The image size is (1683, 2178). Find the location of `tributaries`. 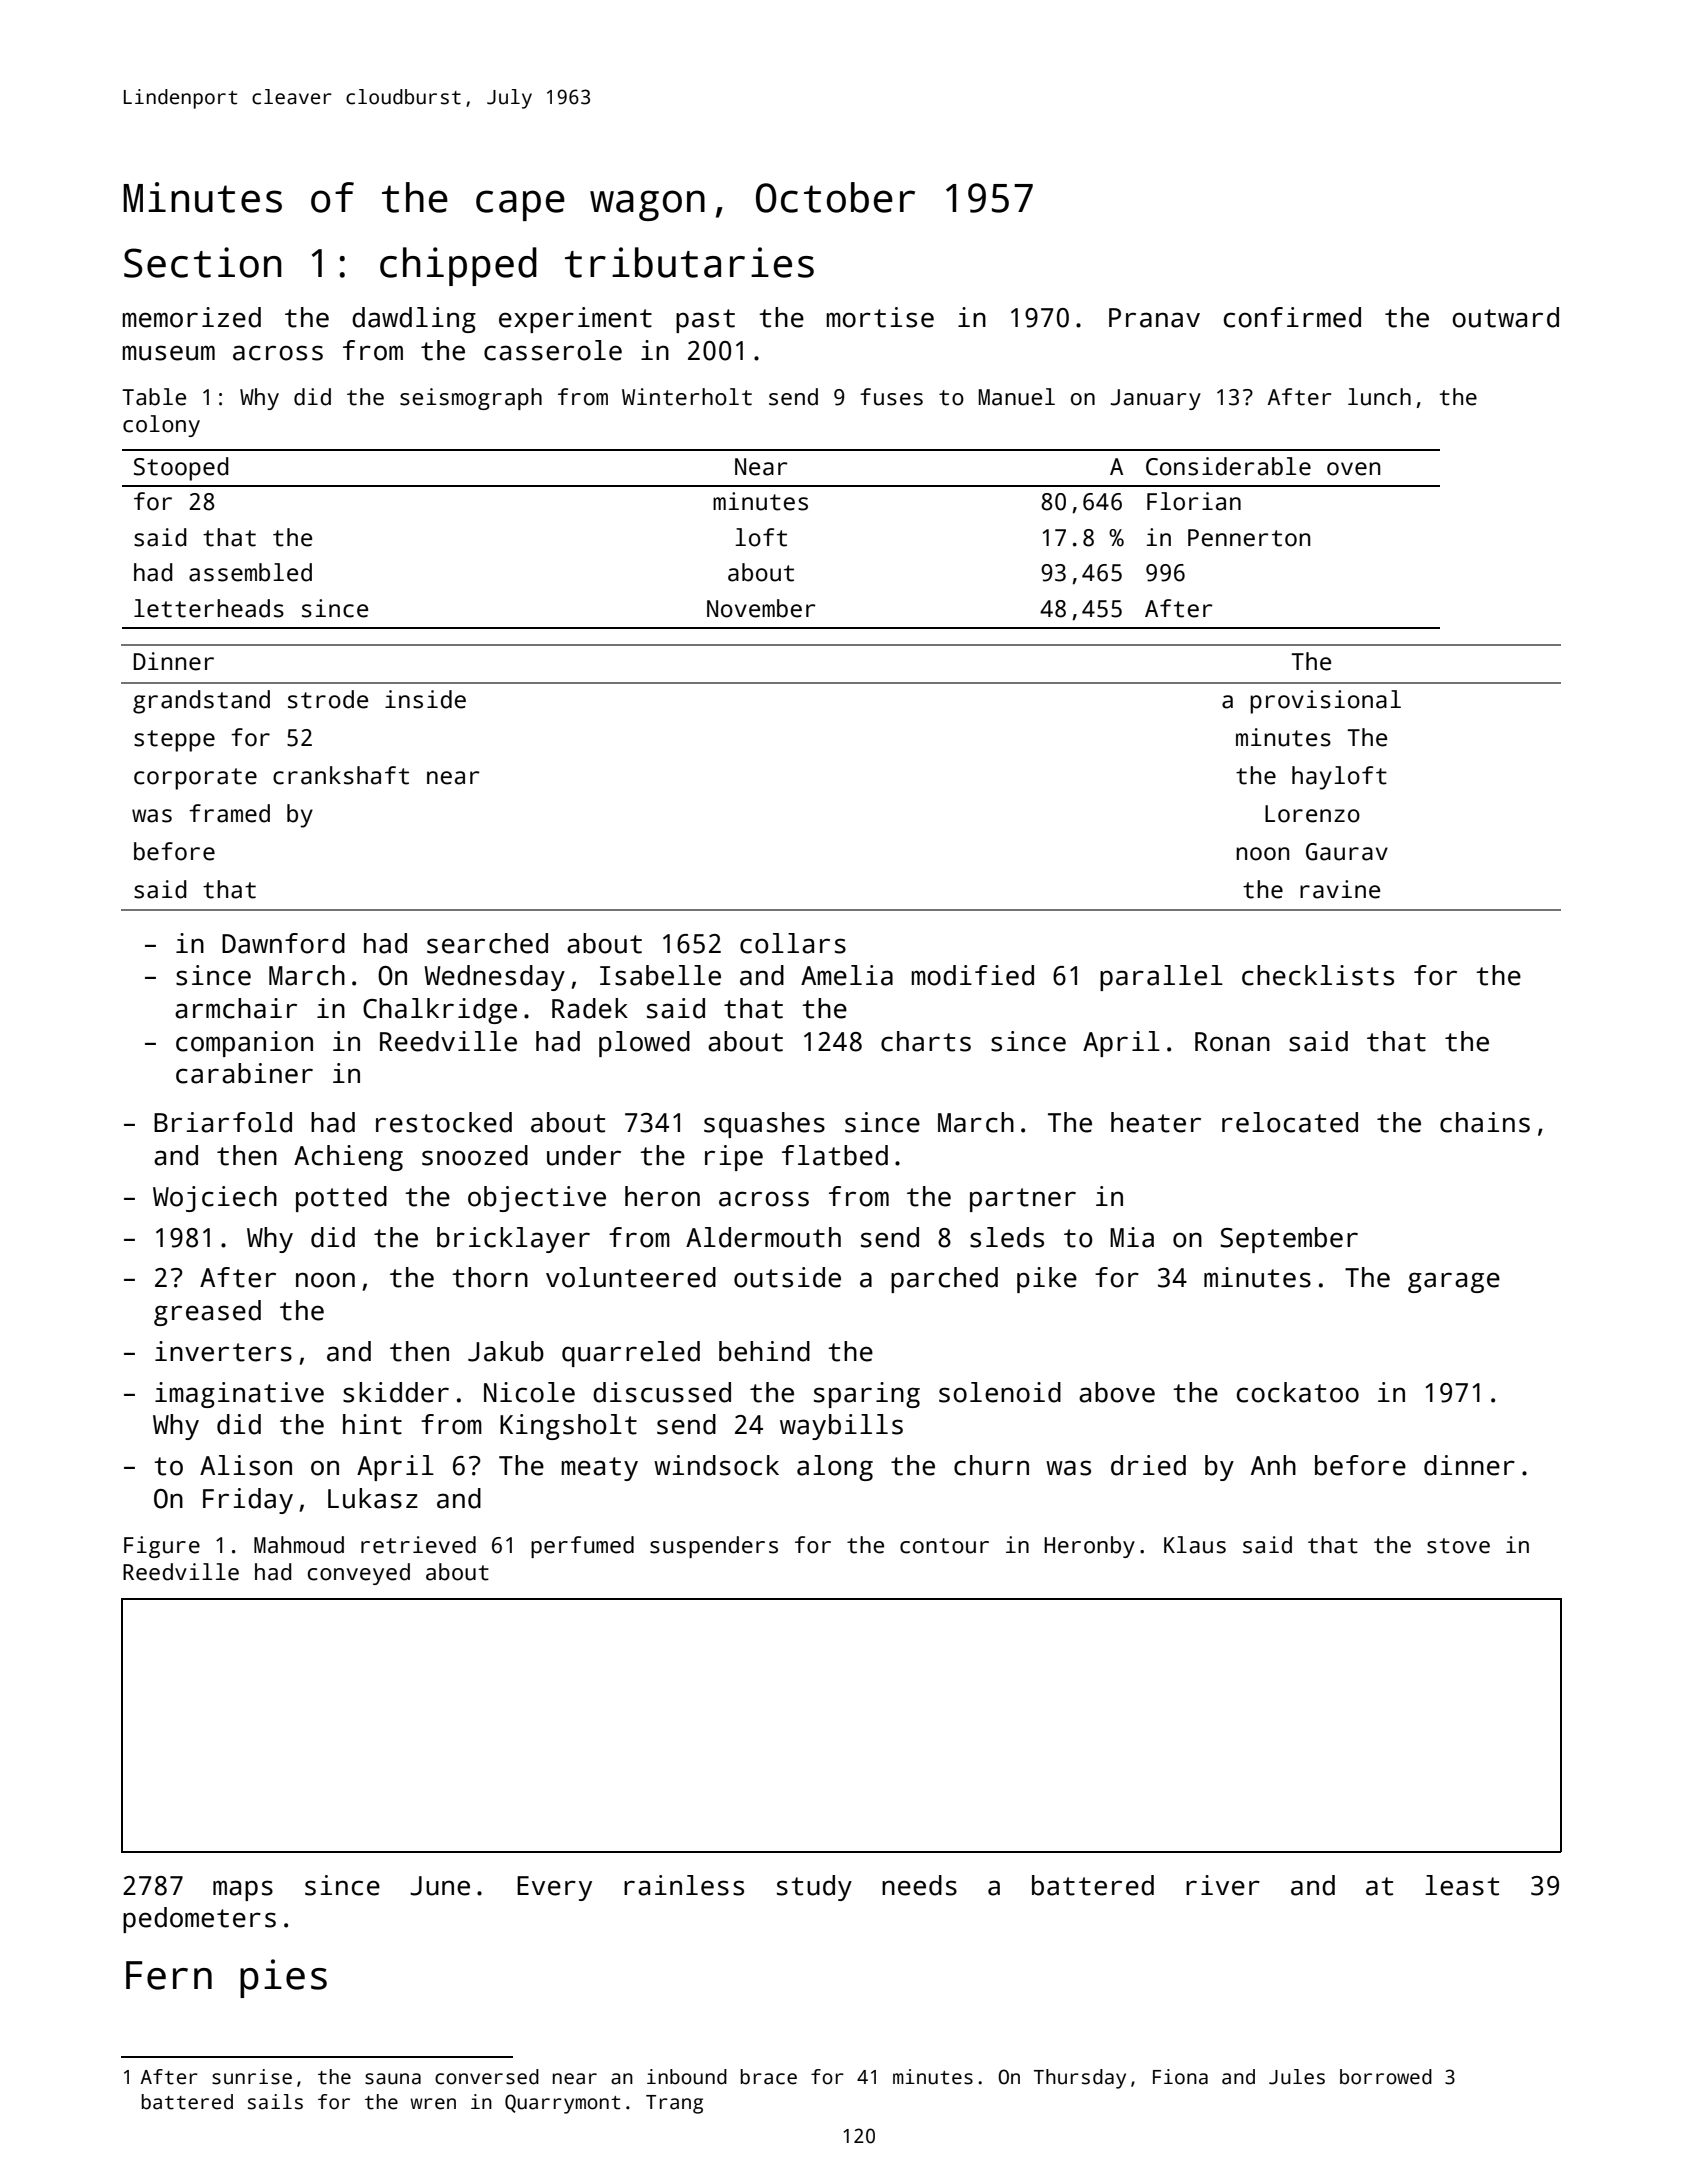

tributaries is located at coordinates (689, 262).
